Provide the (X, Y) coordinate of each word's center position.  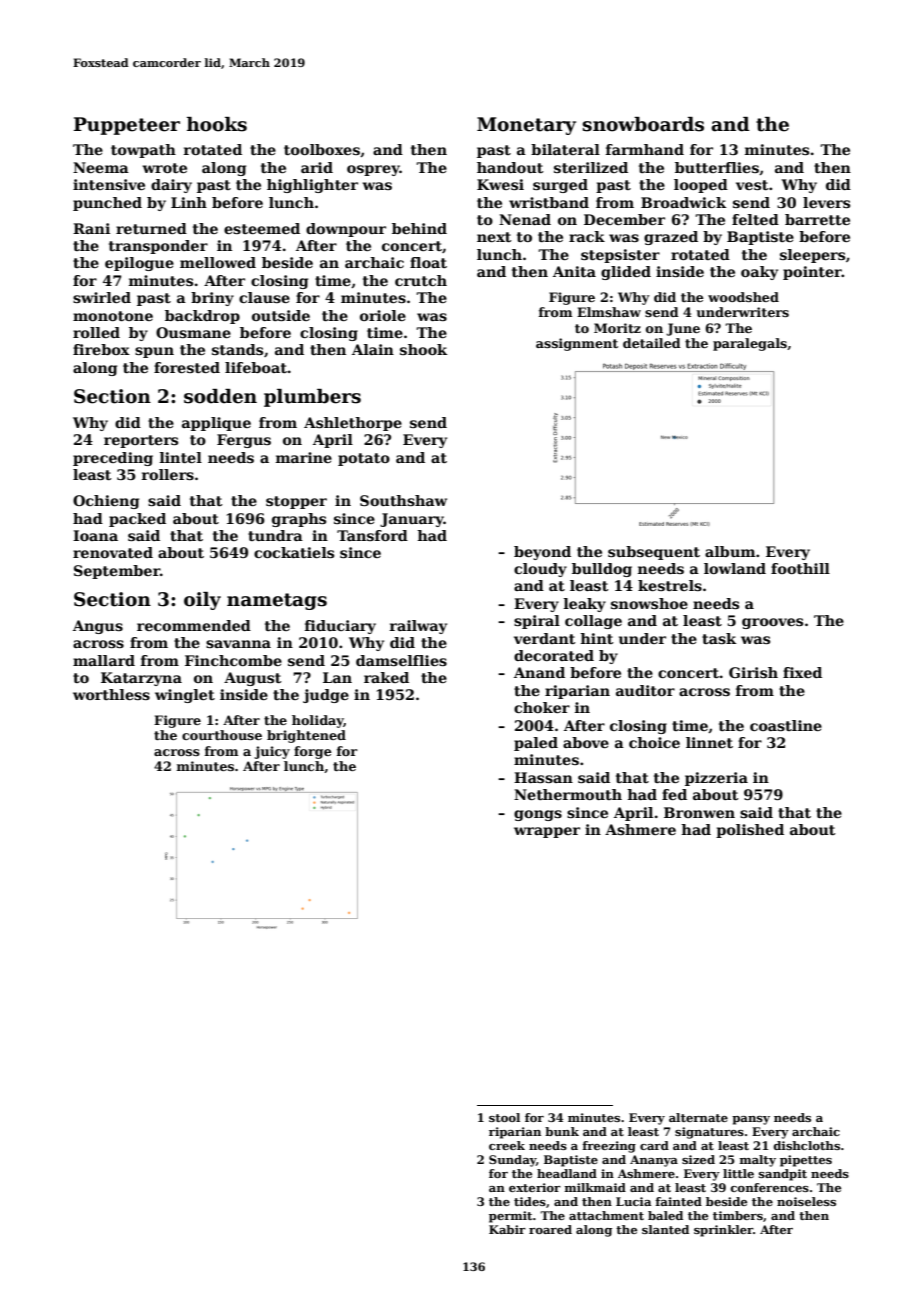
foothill (800, 568)
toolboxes (322, 149)
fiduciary (340, 627)
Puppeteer (127, 126)
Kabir (507, 1229)
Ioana (95, 535)
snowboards (643, 124)
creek (507, 1145)
